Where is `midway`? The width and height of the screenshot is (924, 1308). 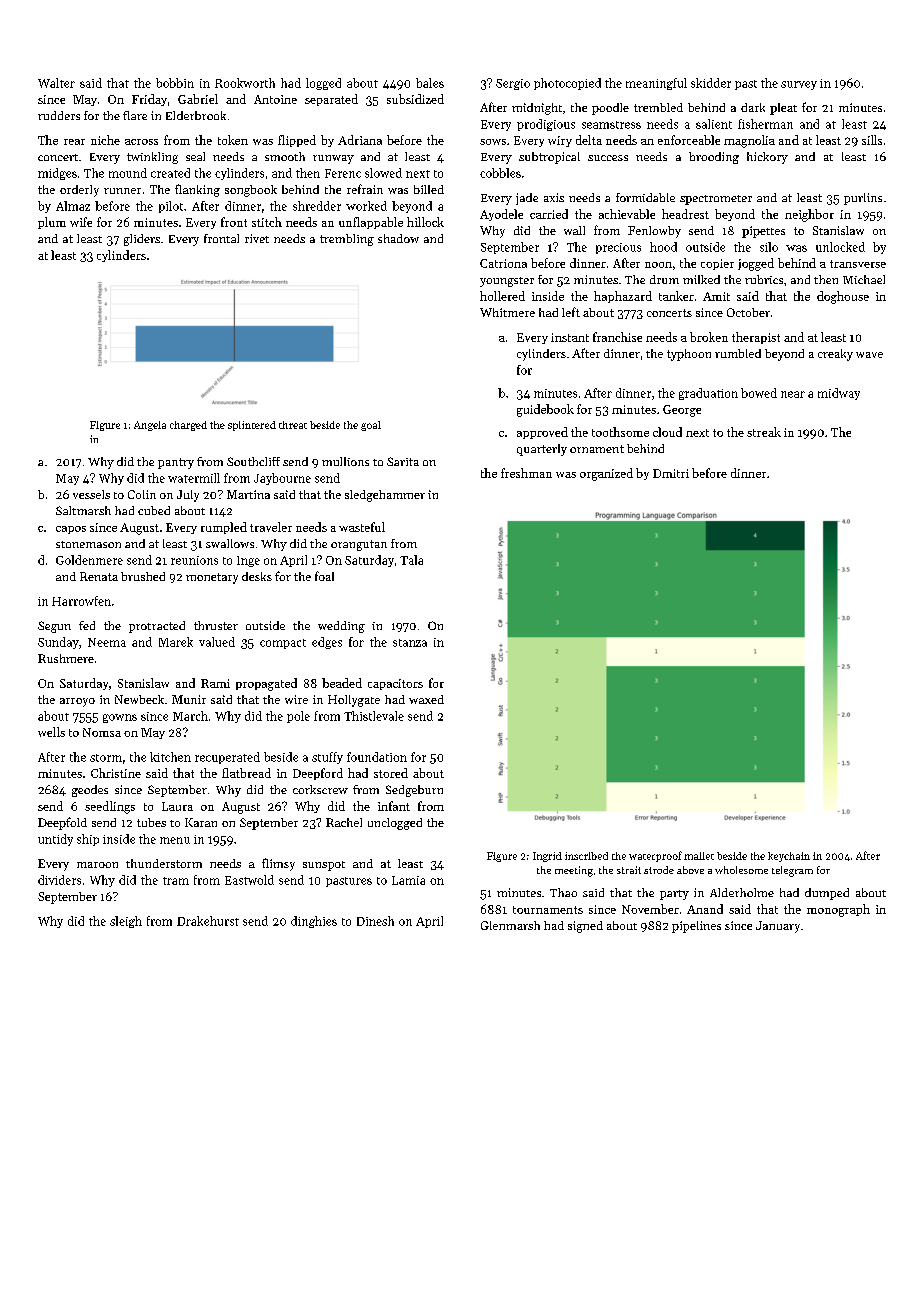 midway is located at coordinates (839, 394).
